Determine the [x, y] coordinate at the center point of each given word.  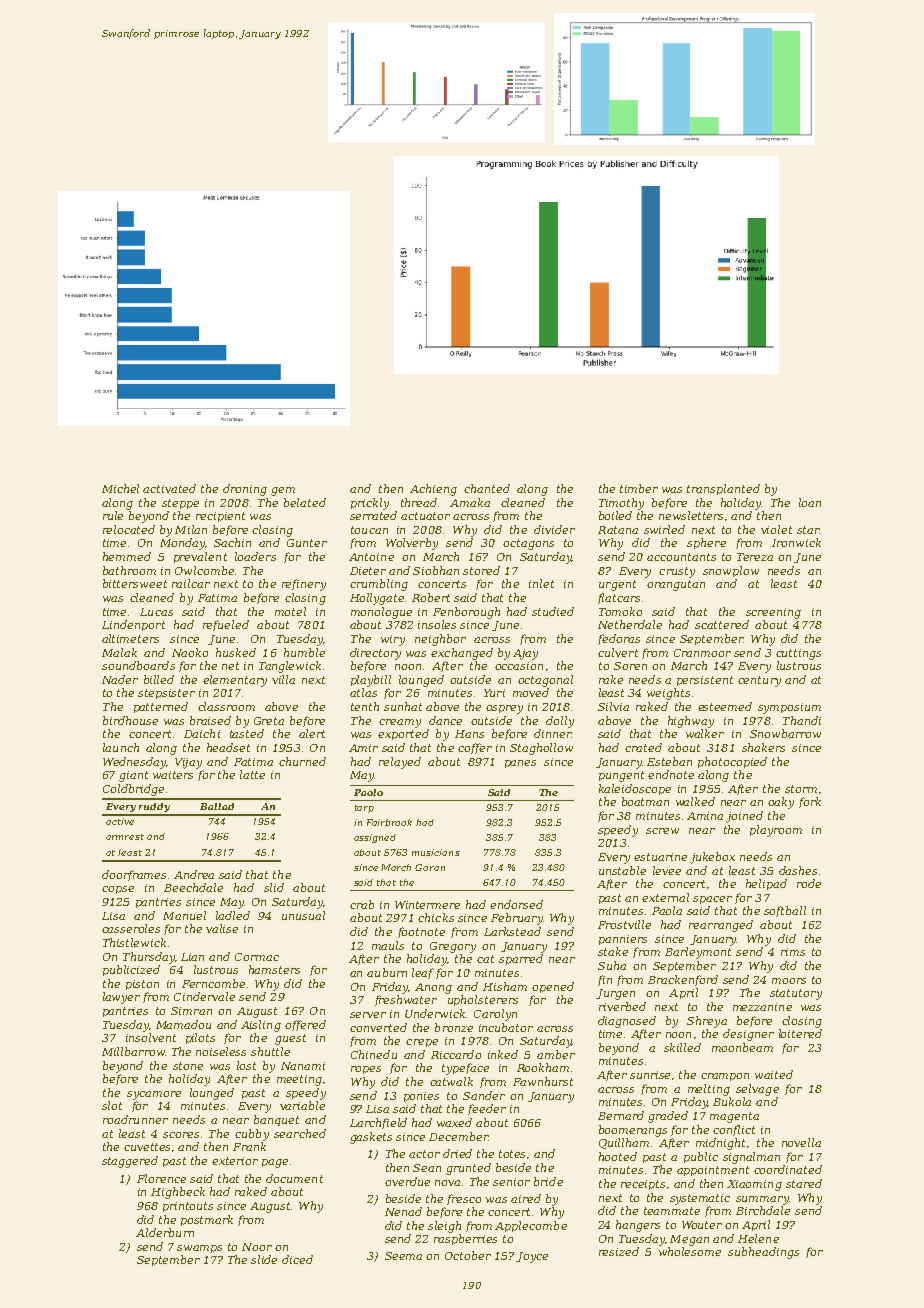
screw [662, 831]
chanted [487, 488]
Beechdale [193, 887]
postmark [207, 1220]
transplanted [723, 489]
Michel [120, 488]
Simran [191, 1011]
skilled [682, 1047]
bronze [454, 1027]
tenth [365, 706]
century [759, 681]
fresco [464, 1199]
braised [210, 720]
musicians [436, 852]
